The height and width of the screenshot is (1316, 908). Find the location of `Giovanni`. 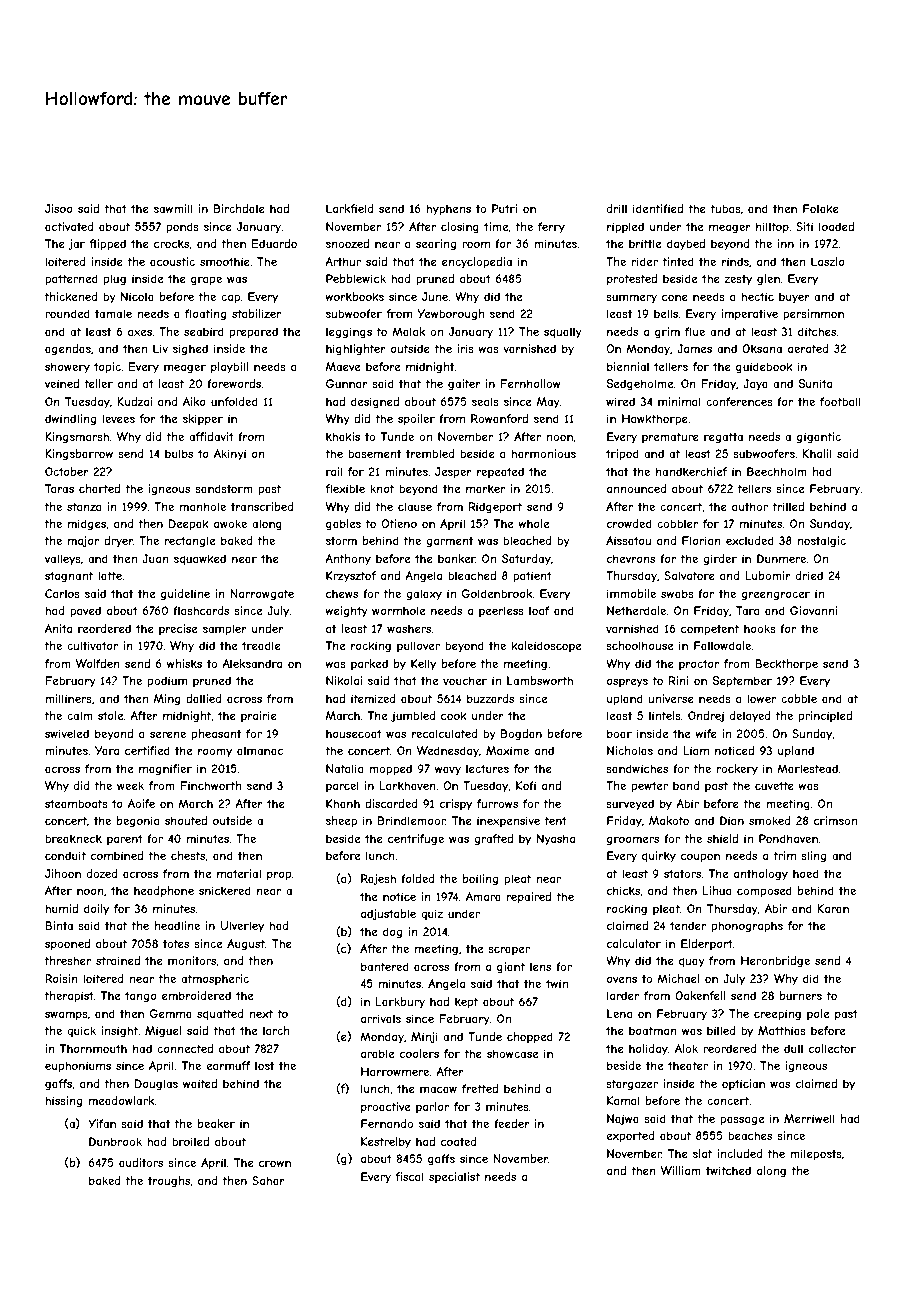

Giovanni is located at coordinates (813, 610).
